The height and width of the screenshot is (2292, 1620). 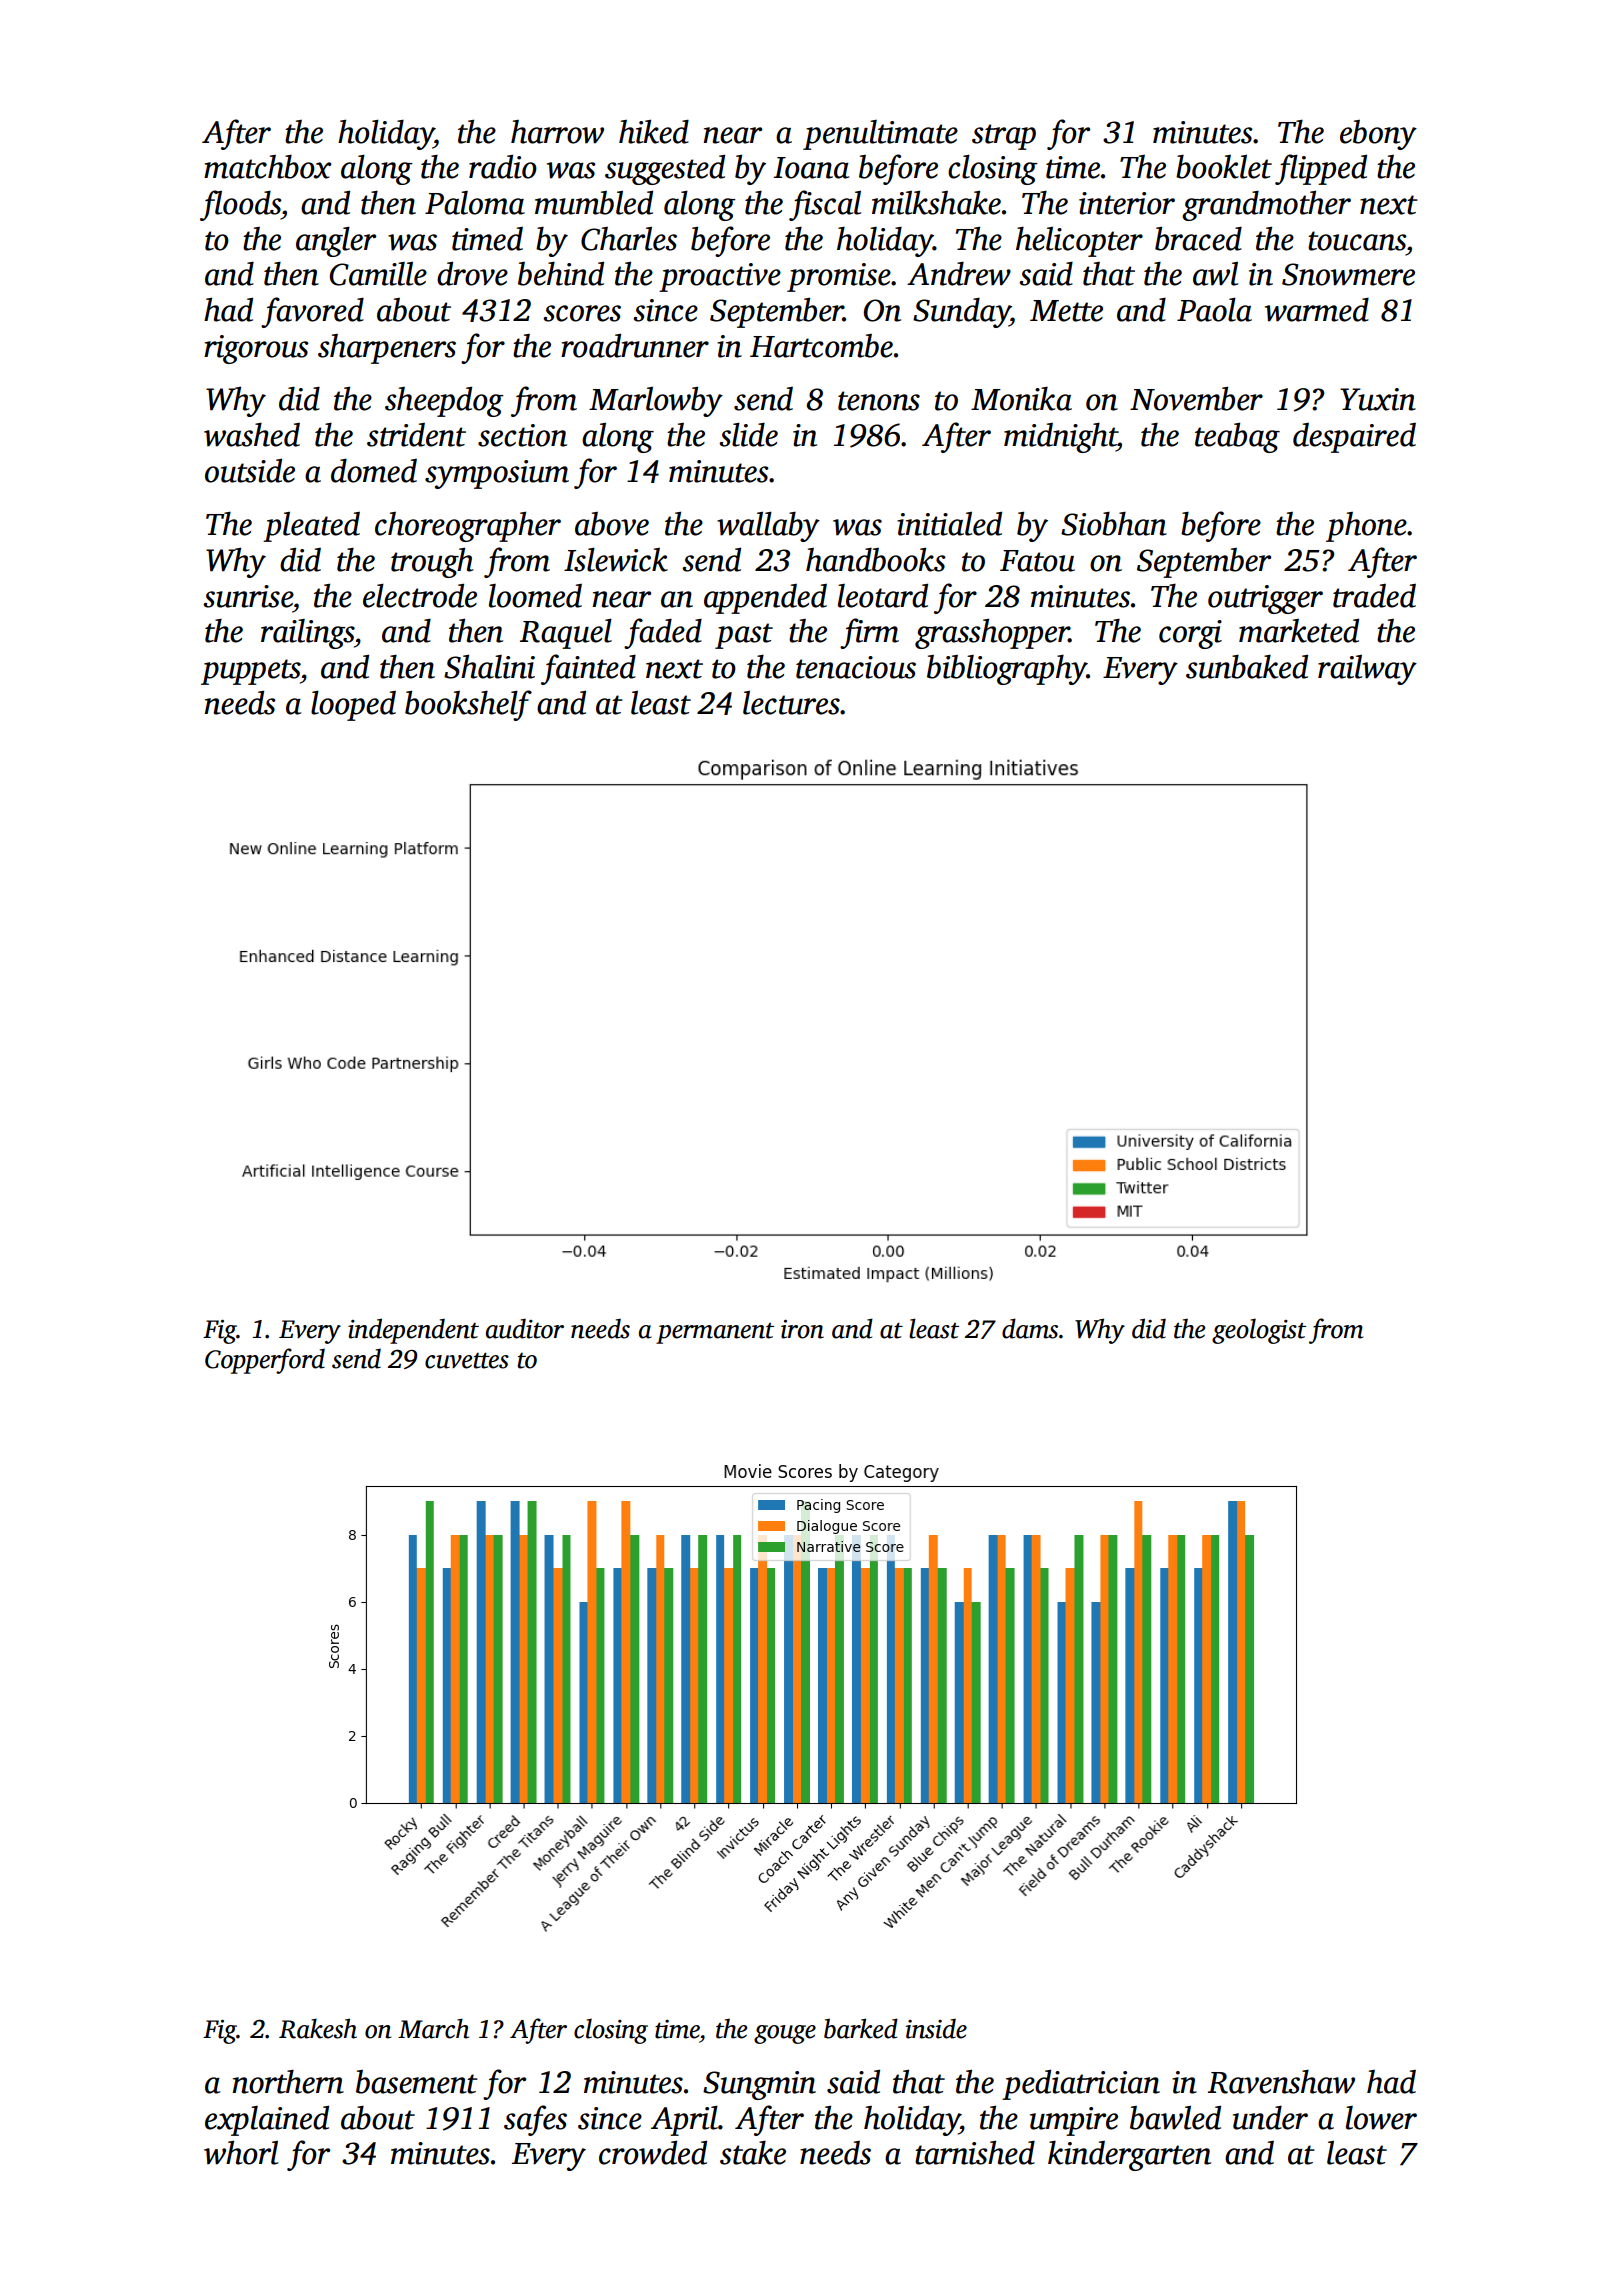 What do you see at coordinates (654, 131) in the screenshot?
I see `hiked` at bounding box center [654, 131].
